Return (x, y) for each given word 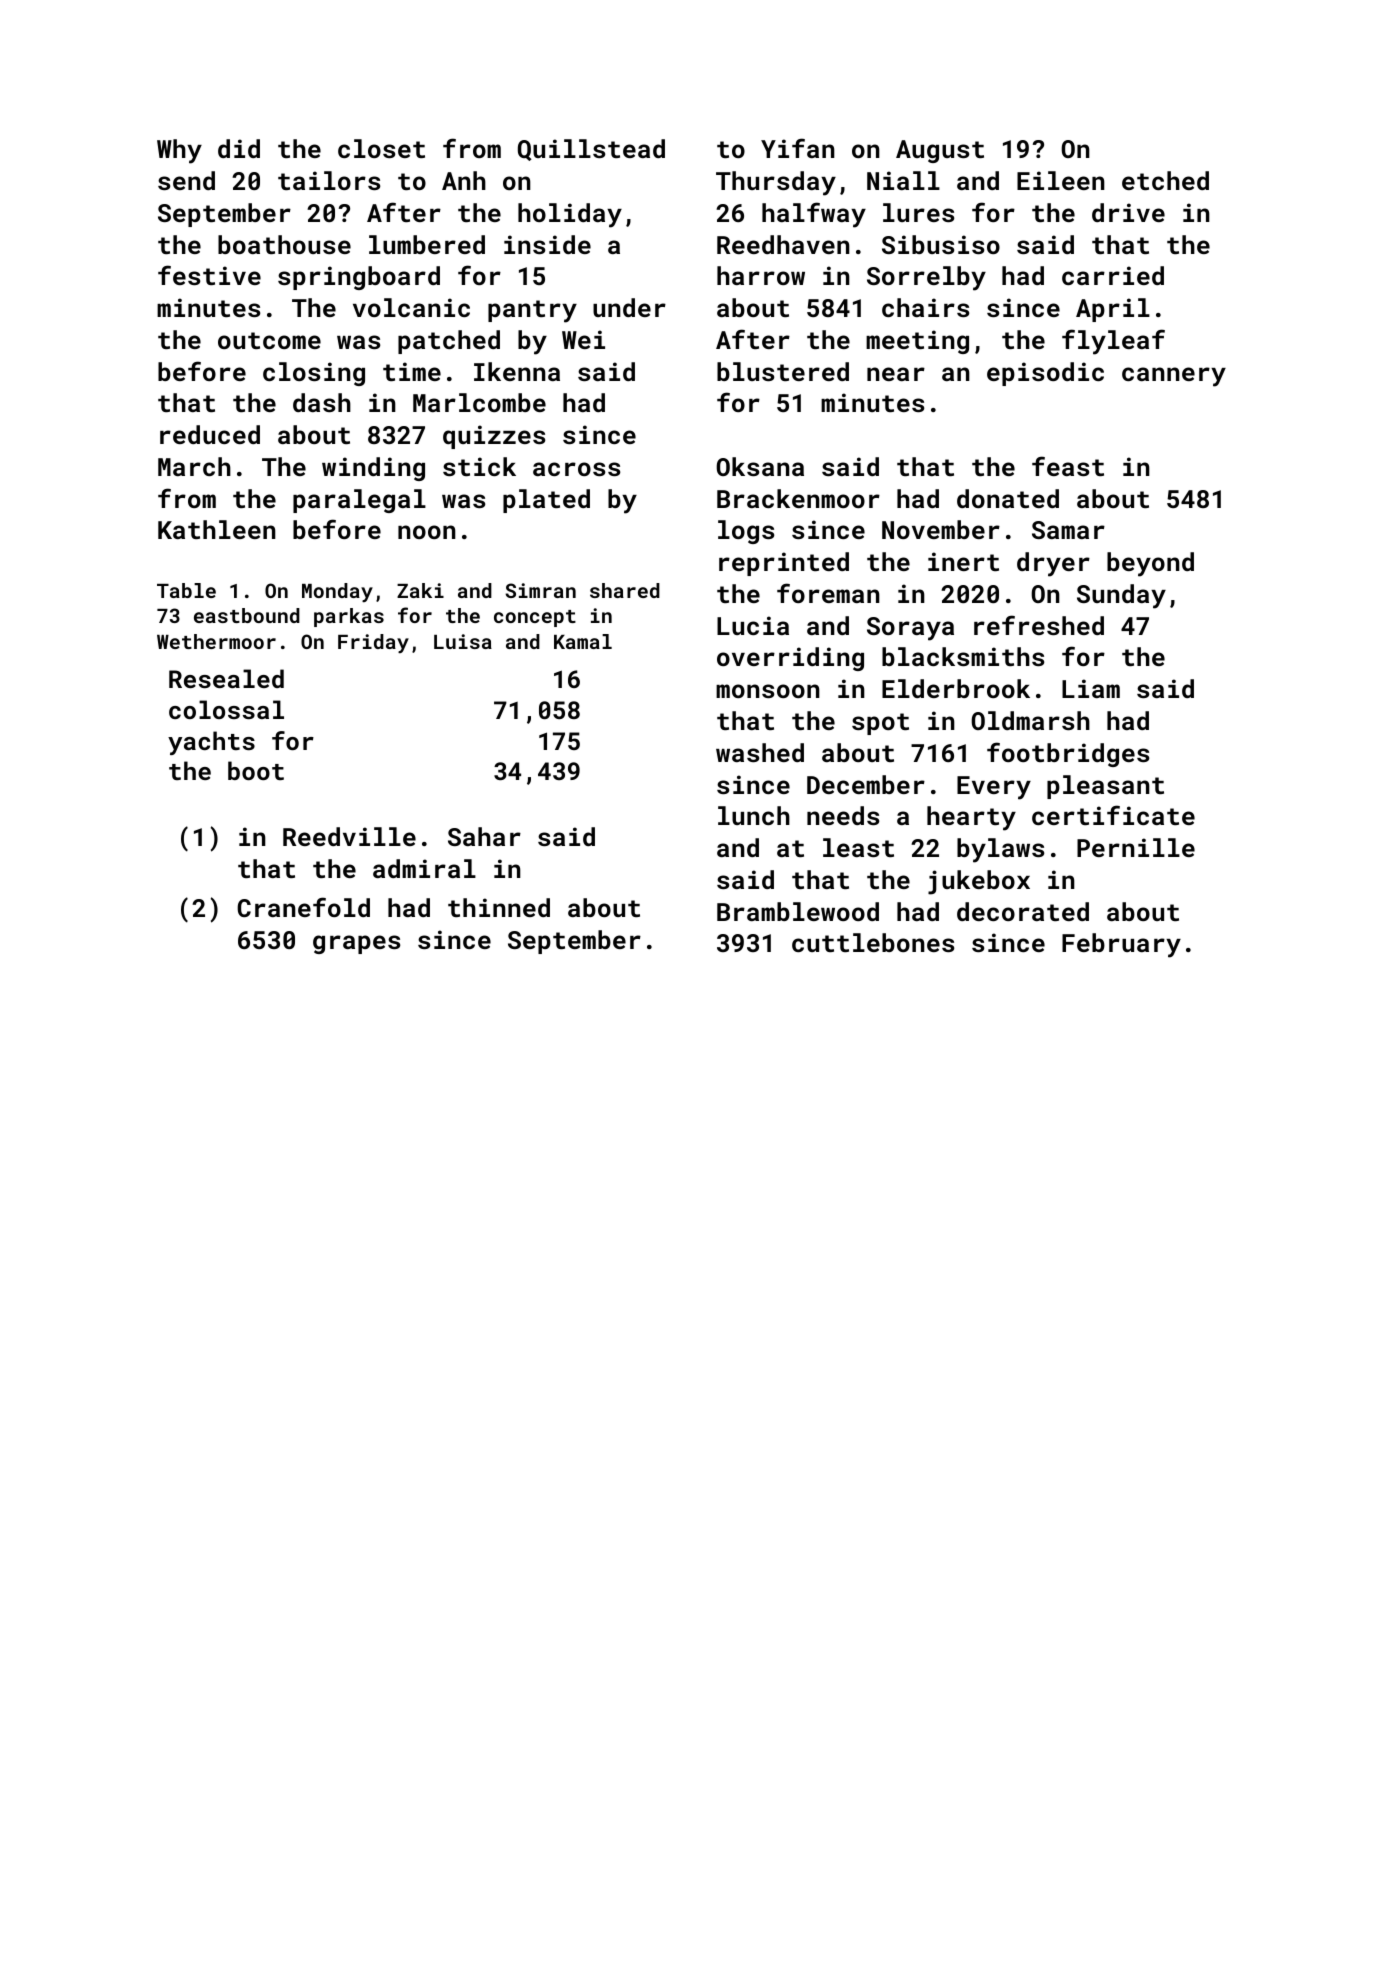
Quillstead (591, 150)
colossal (226, 709)
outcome (269, 340)
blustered (783, 371)
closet (381, 148)
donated (1008, 498)
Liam (1091, 688)
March (194, 466)
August (940, 151)
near (896, 374)
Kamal (583, 641)
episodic (1045, 374)
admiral (424, 868)
